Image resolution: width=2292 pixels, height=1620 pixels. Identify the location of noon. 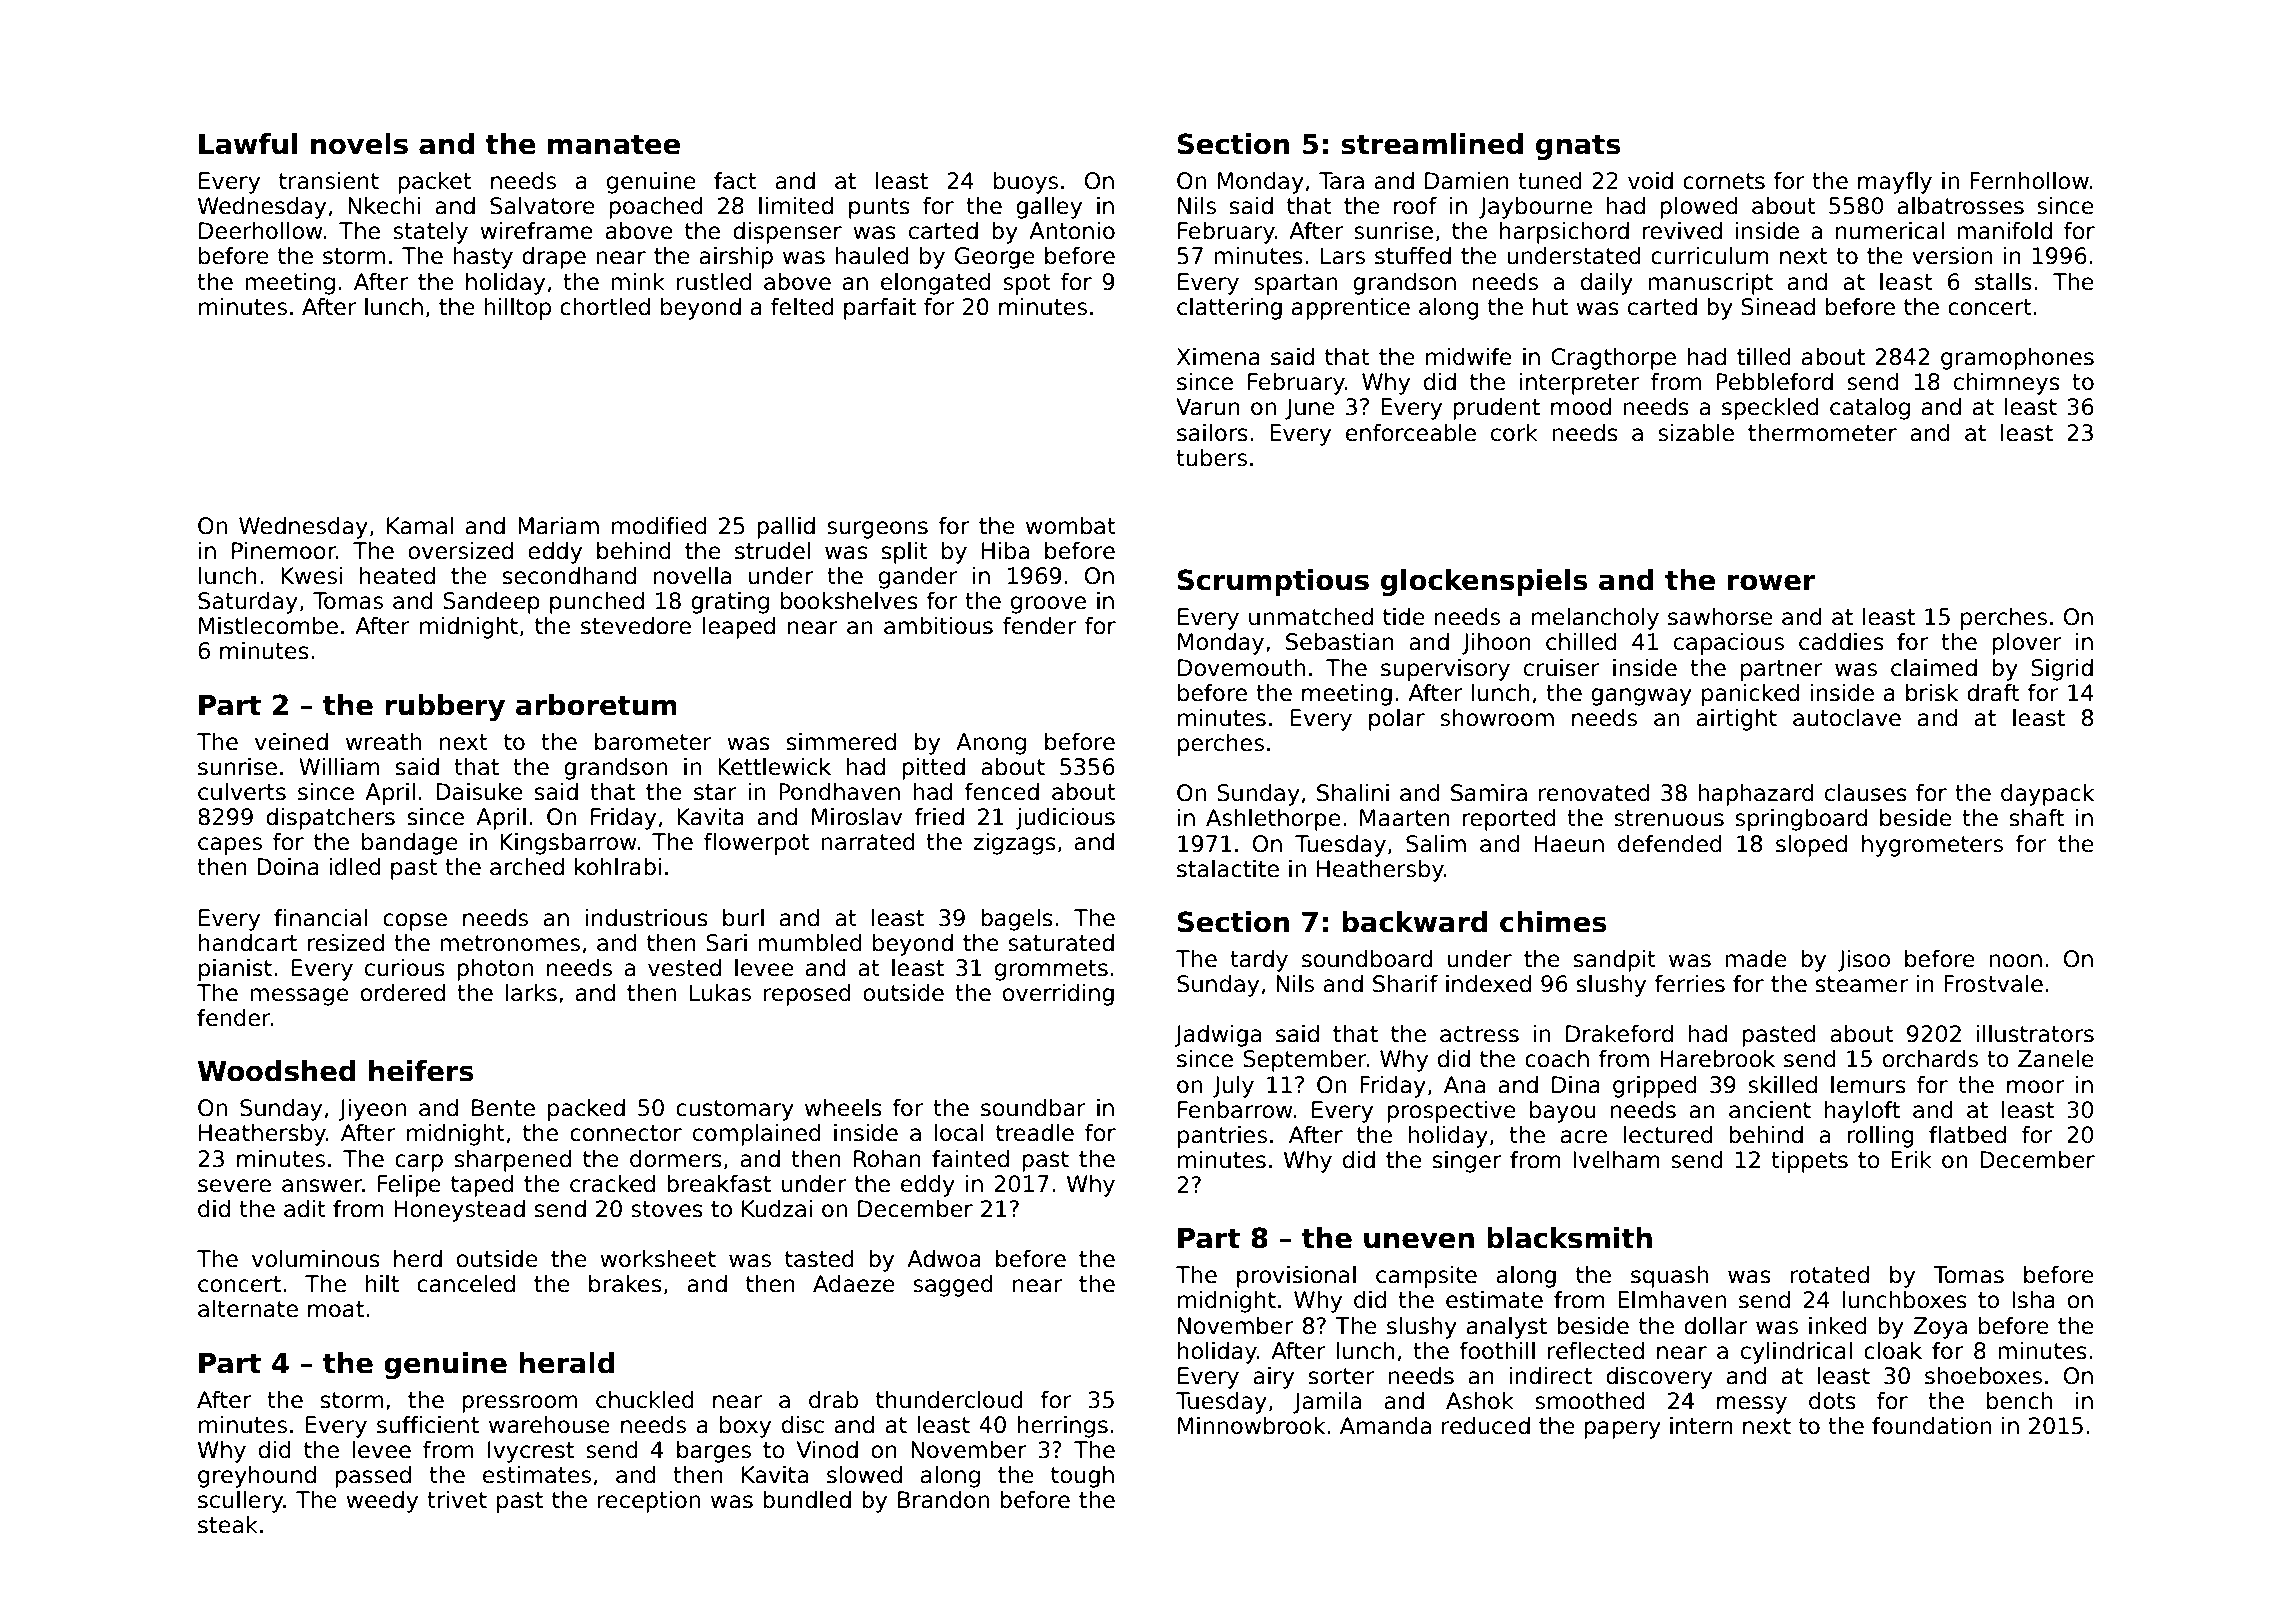
(2015, 961).
